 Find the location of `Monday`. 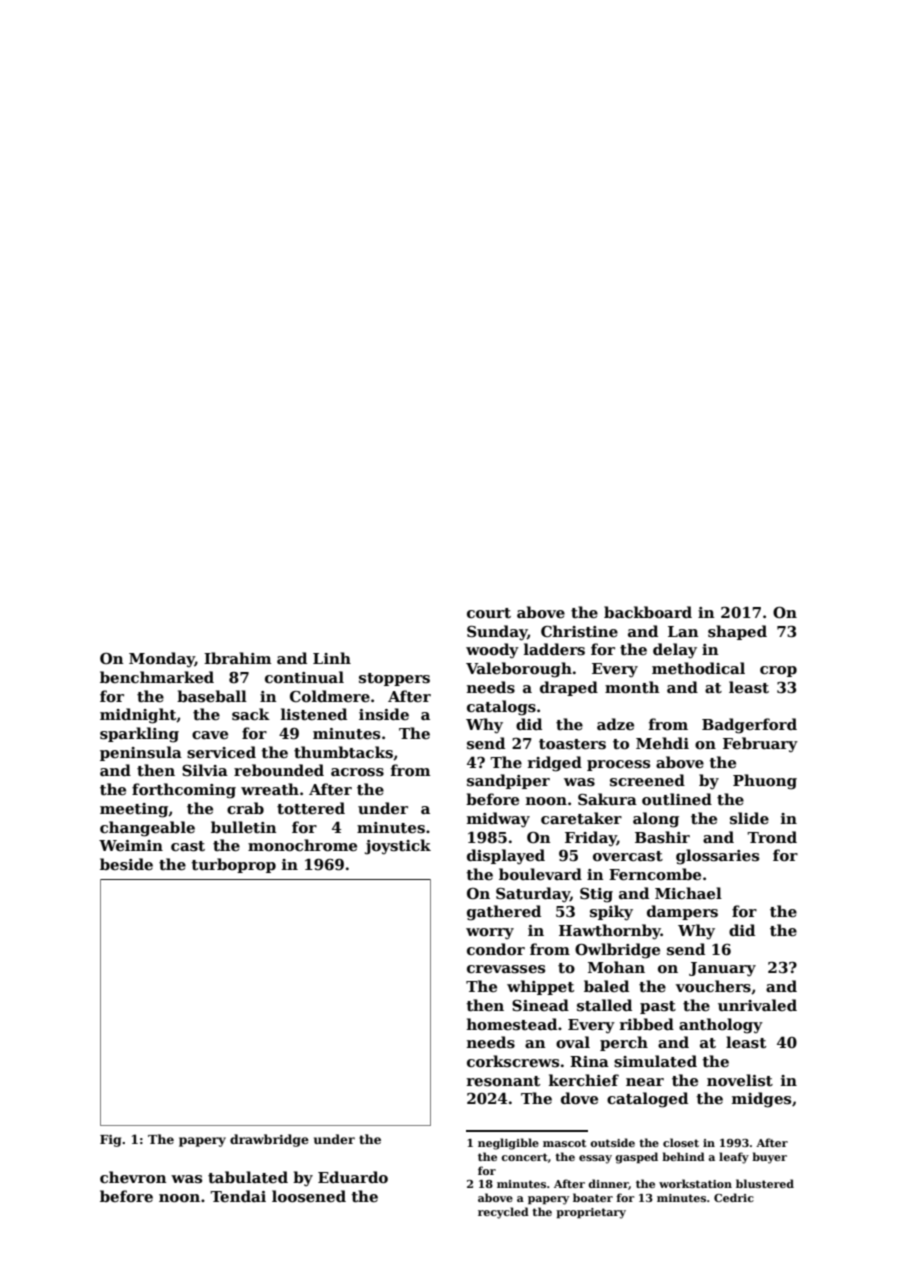

Monday is located at coordinates (162, 660).
